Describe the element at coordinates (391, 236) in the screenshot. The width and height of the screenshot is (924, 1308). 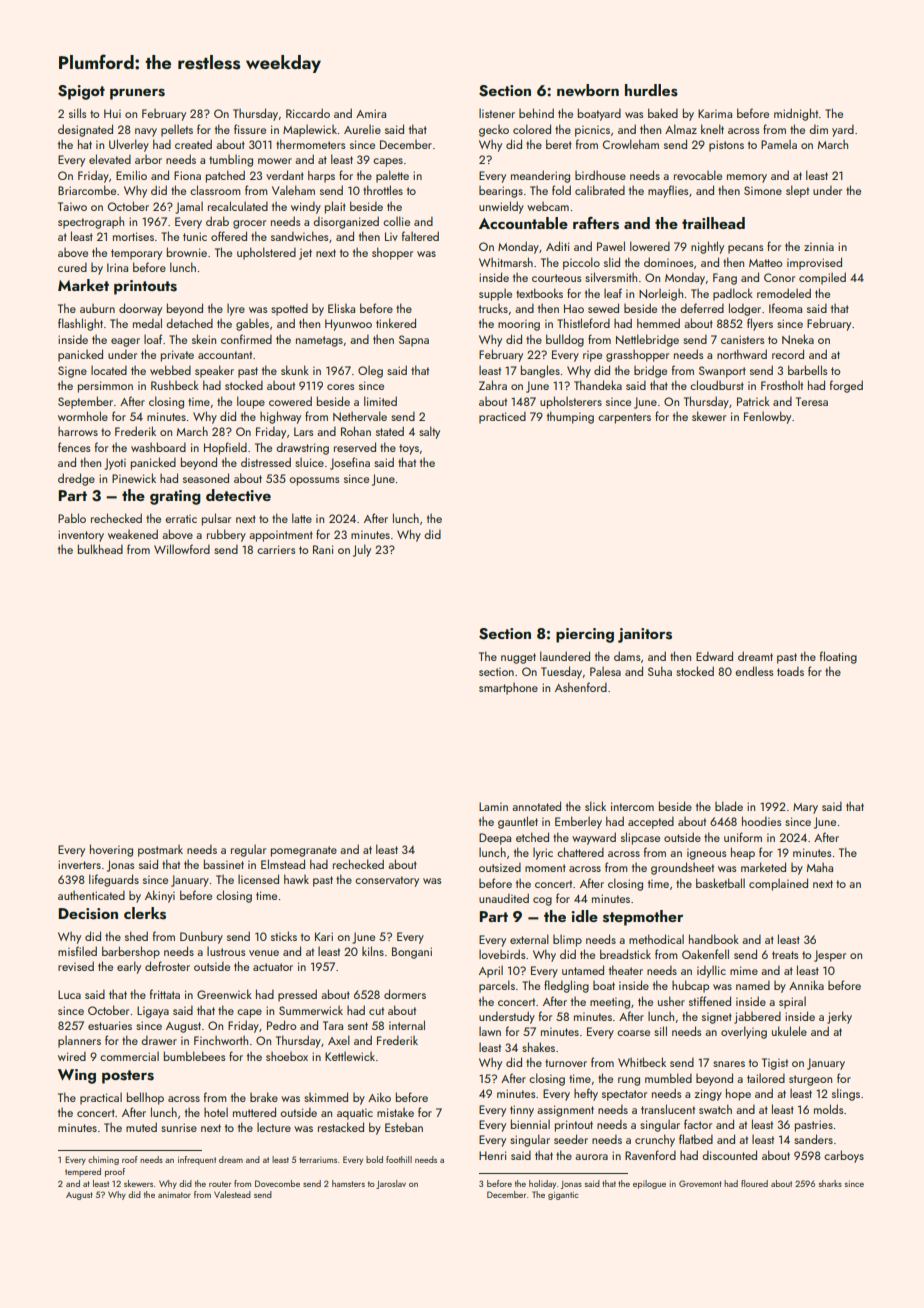
I see `Liv` at that location.
